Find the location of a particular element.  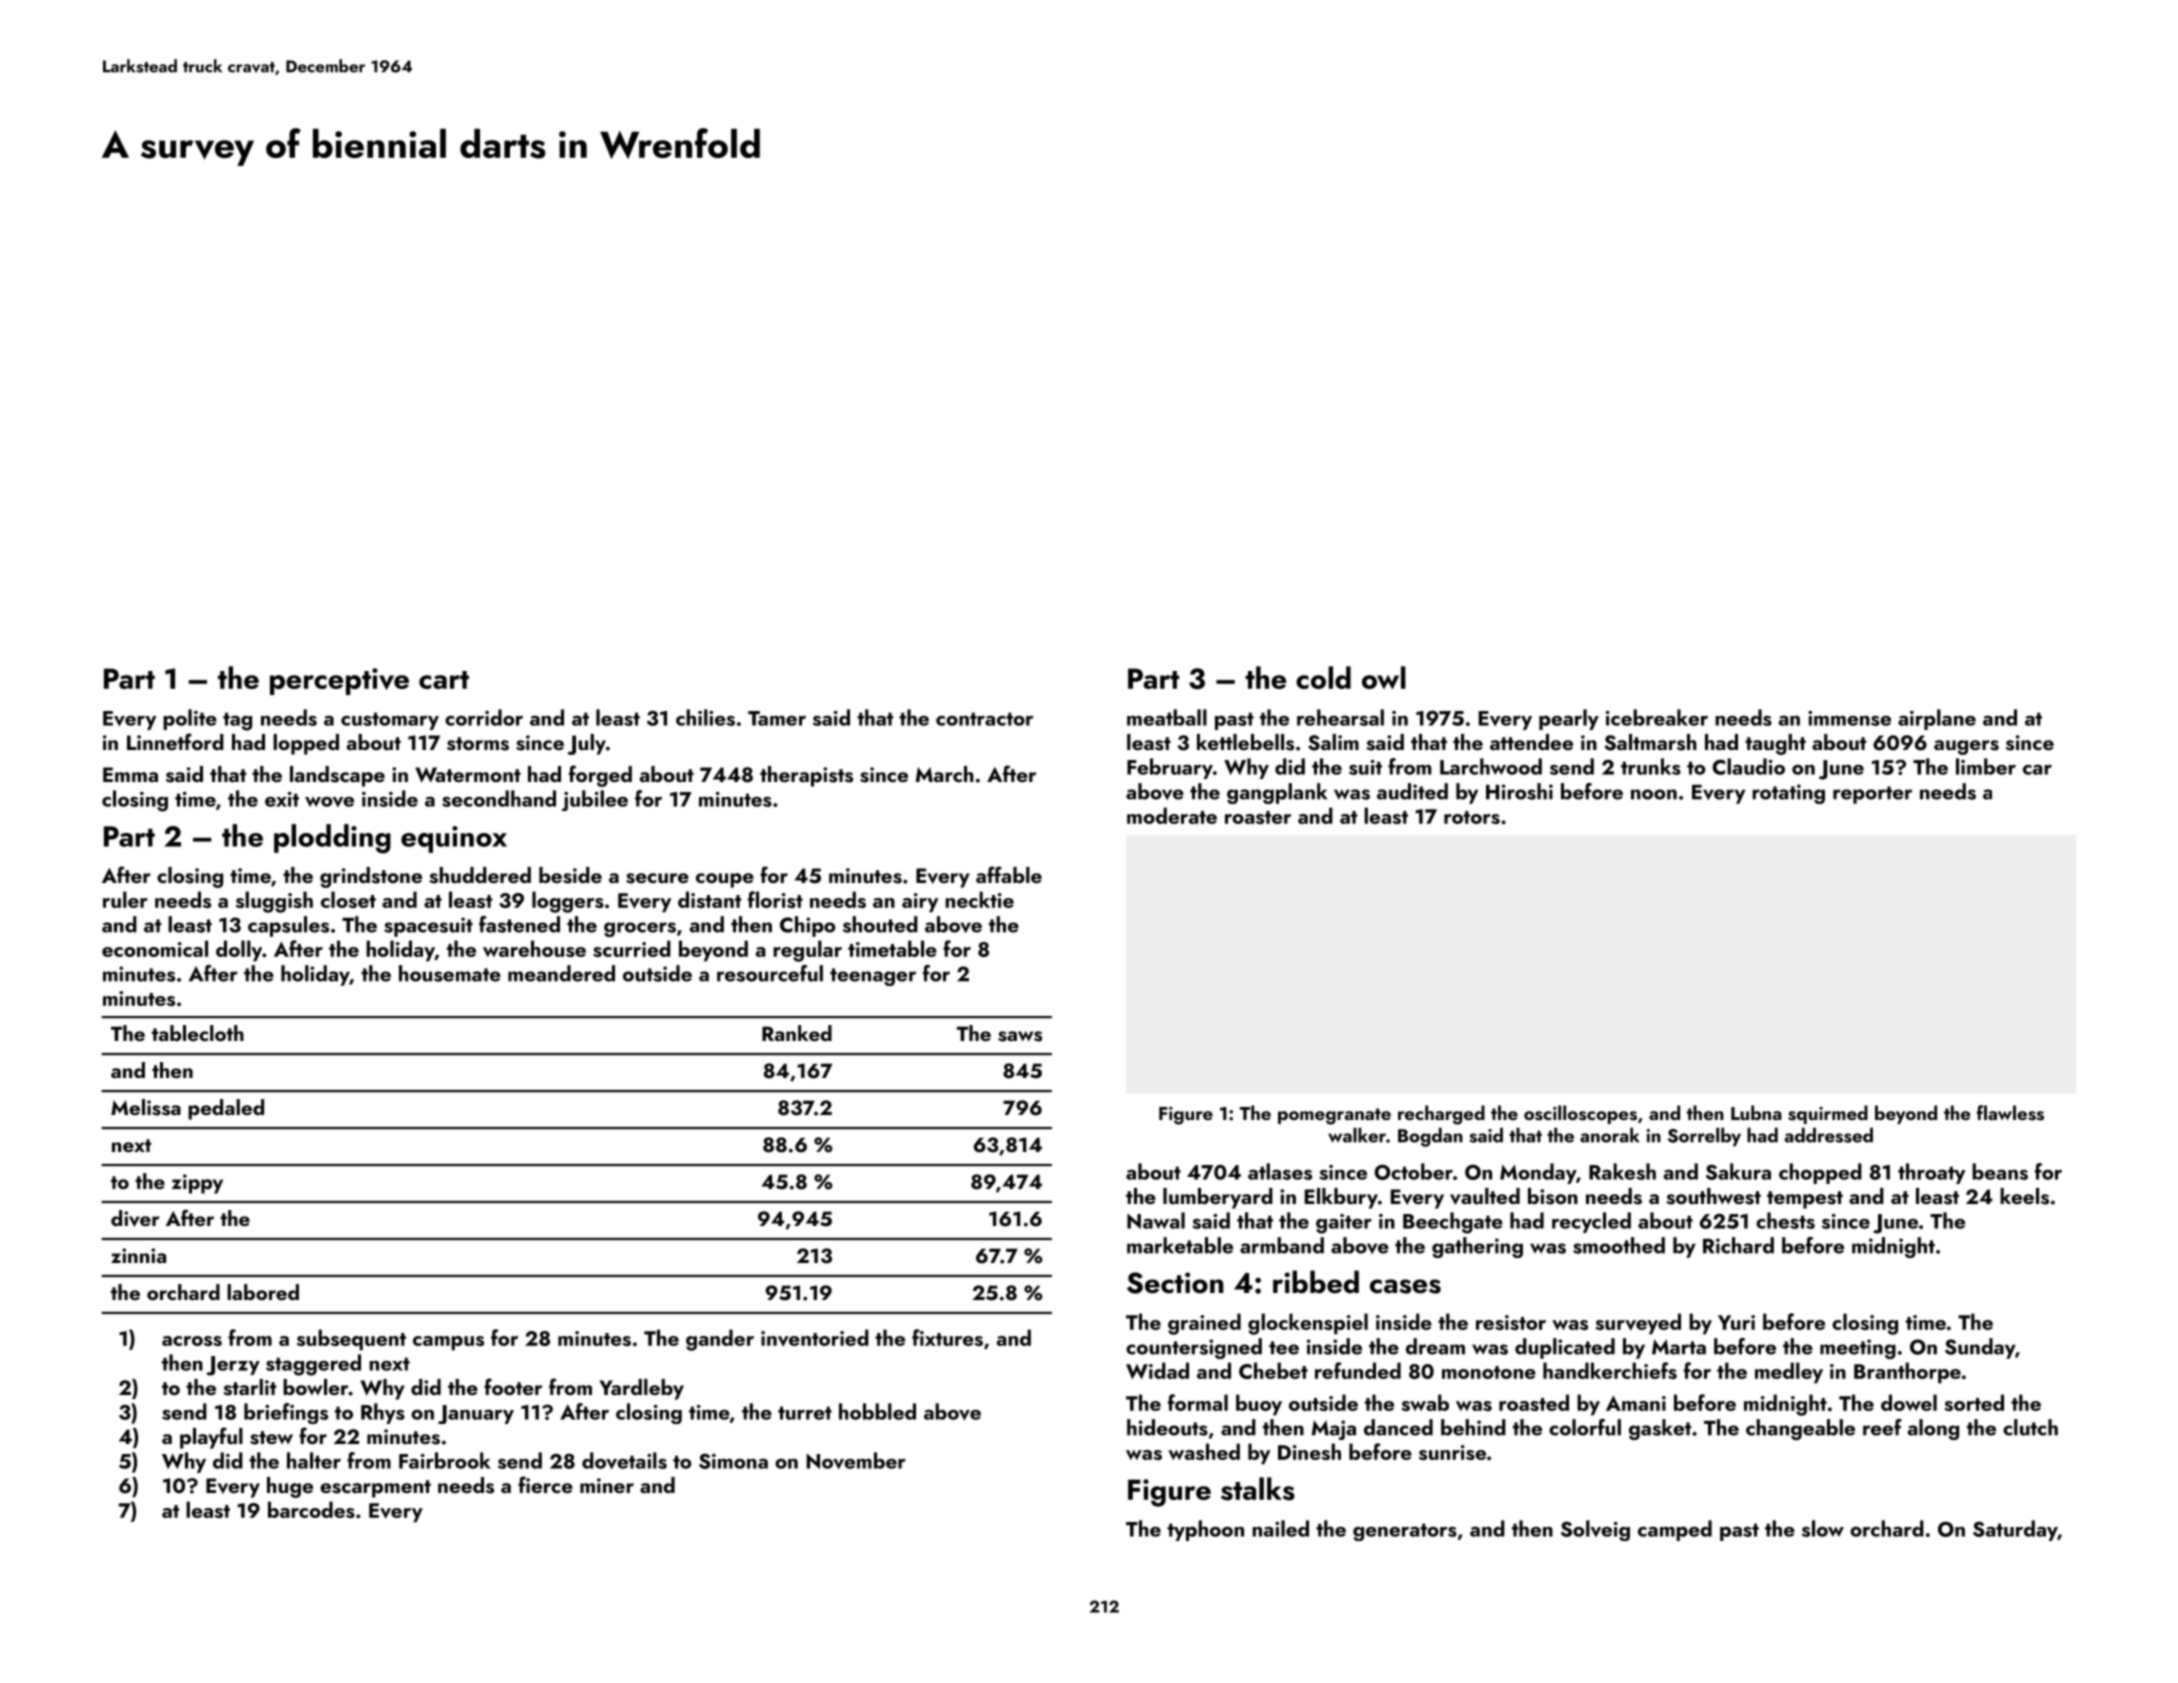

resistor is located at coordinates (1511, 1322).
